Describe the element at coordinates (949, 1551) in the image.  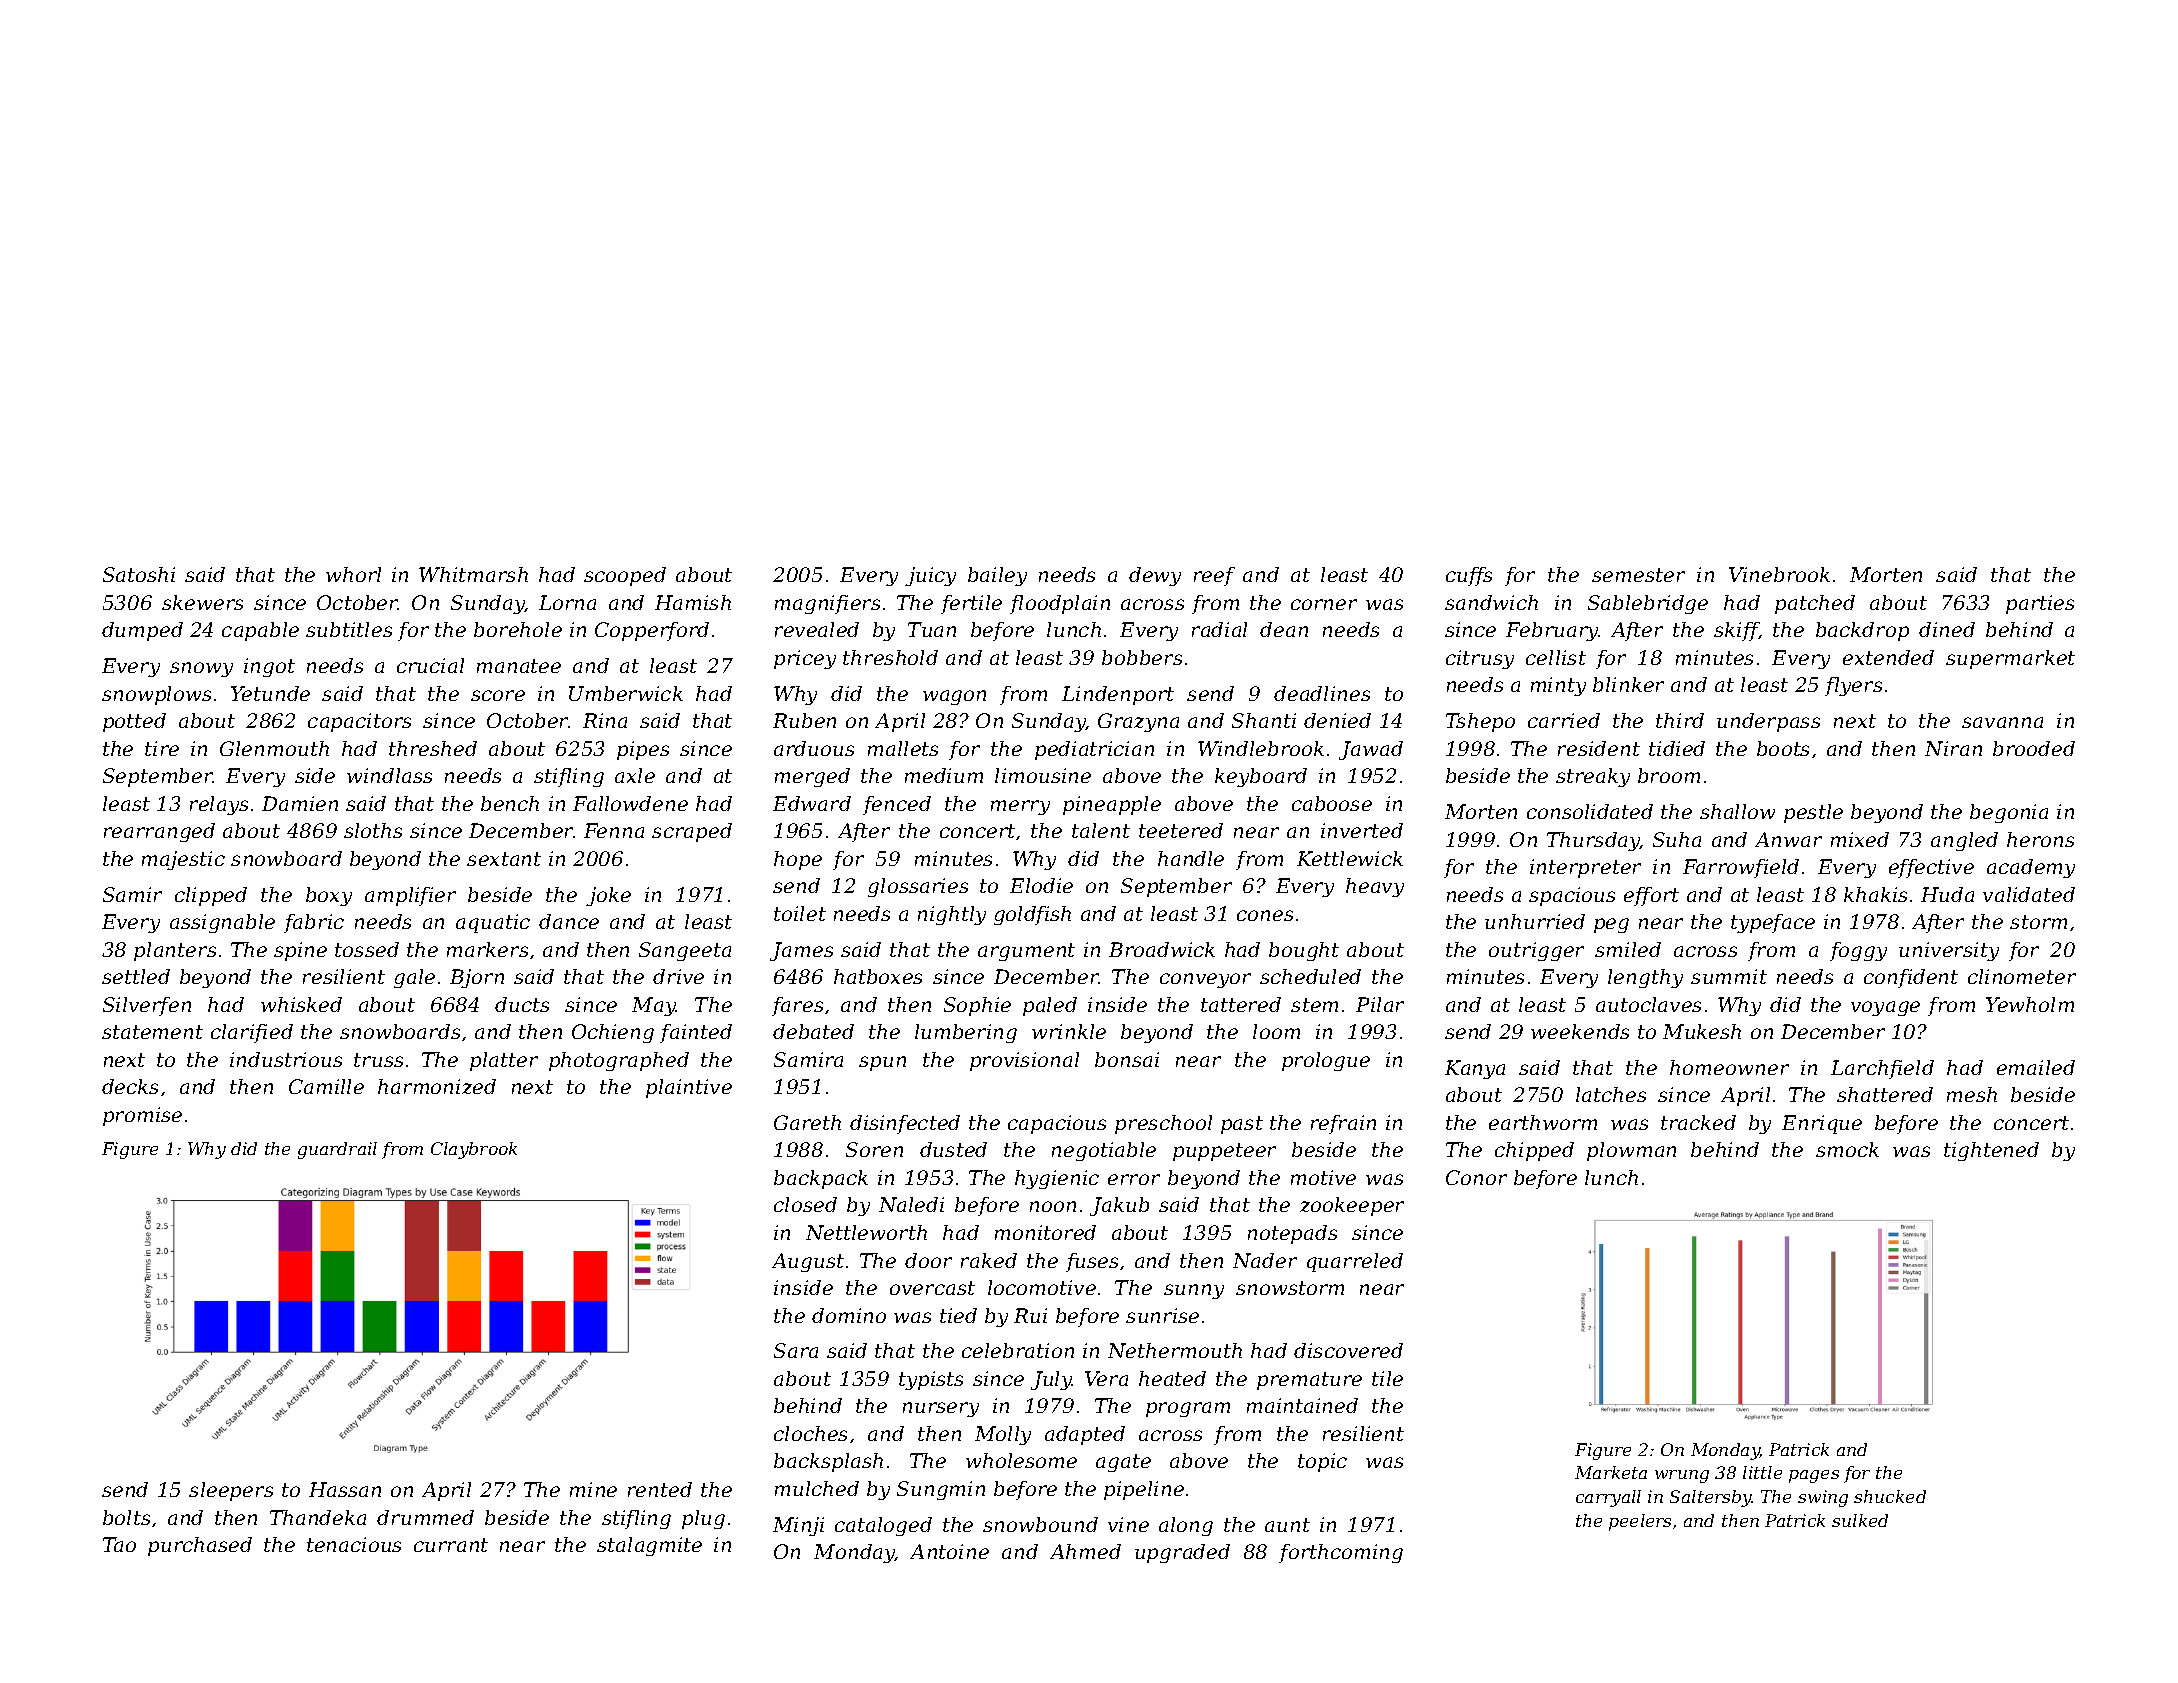
I see `Antoine` at that location.
